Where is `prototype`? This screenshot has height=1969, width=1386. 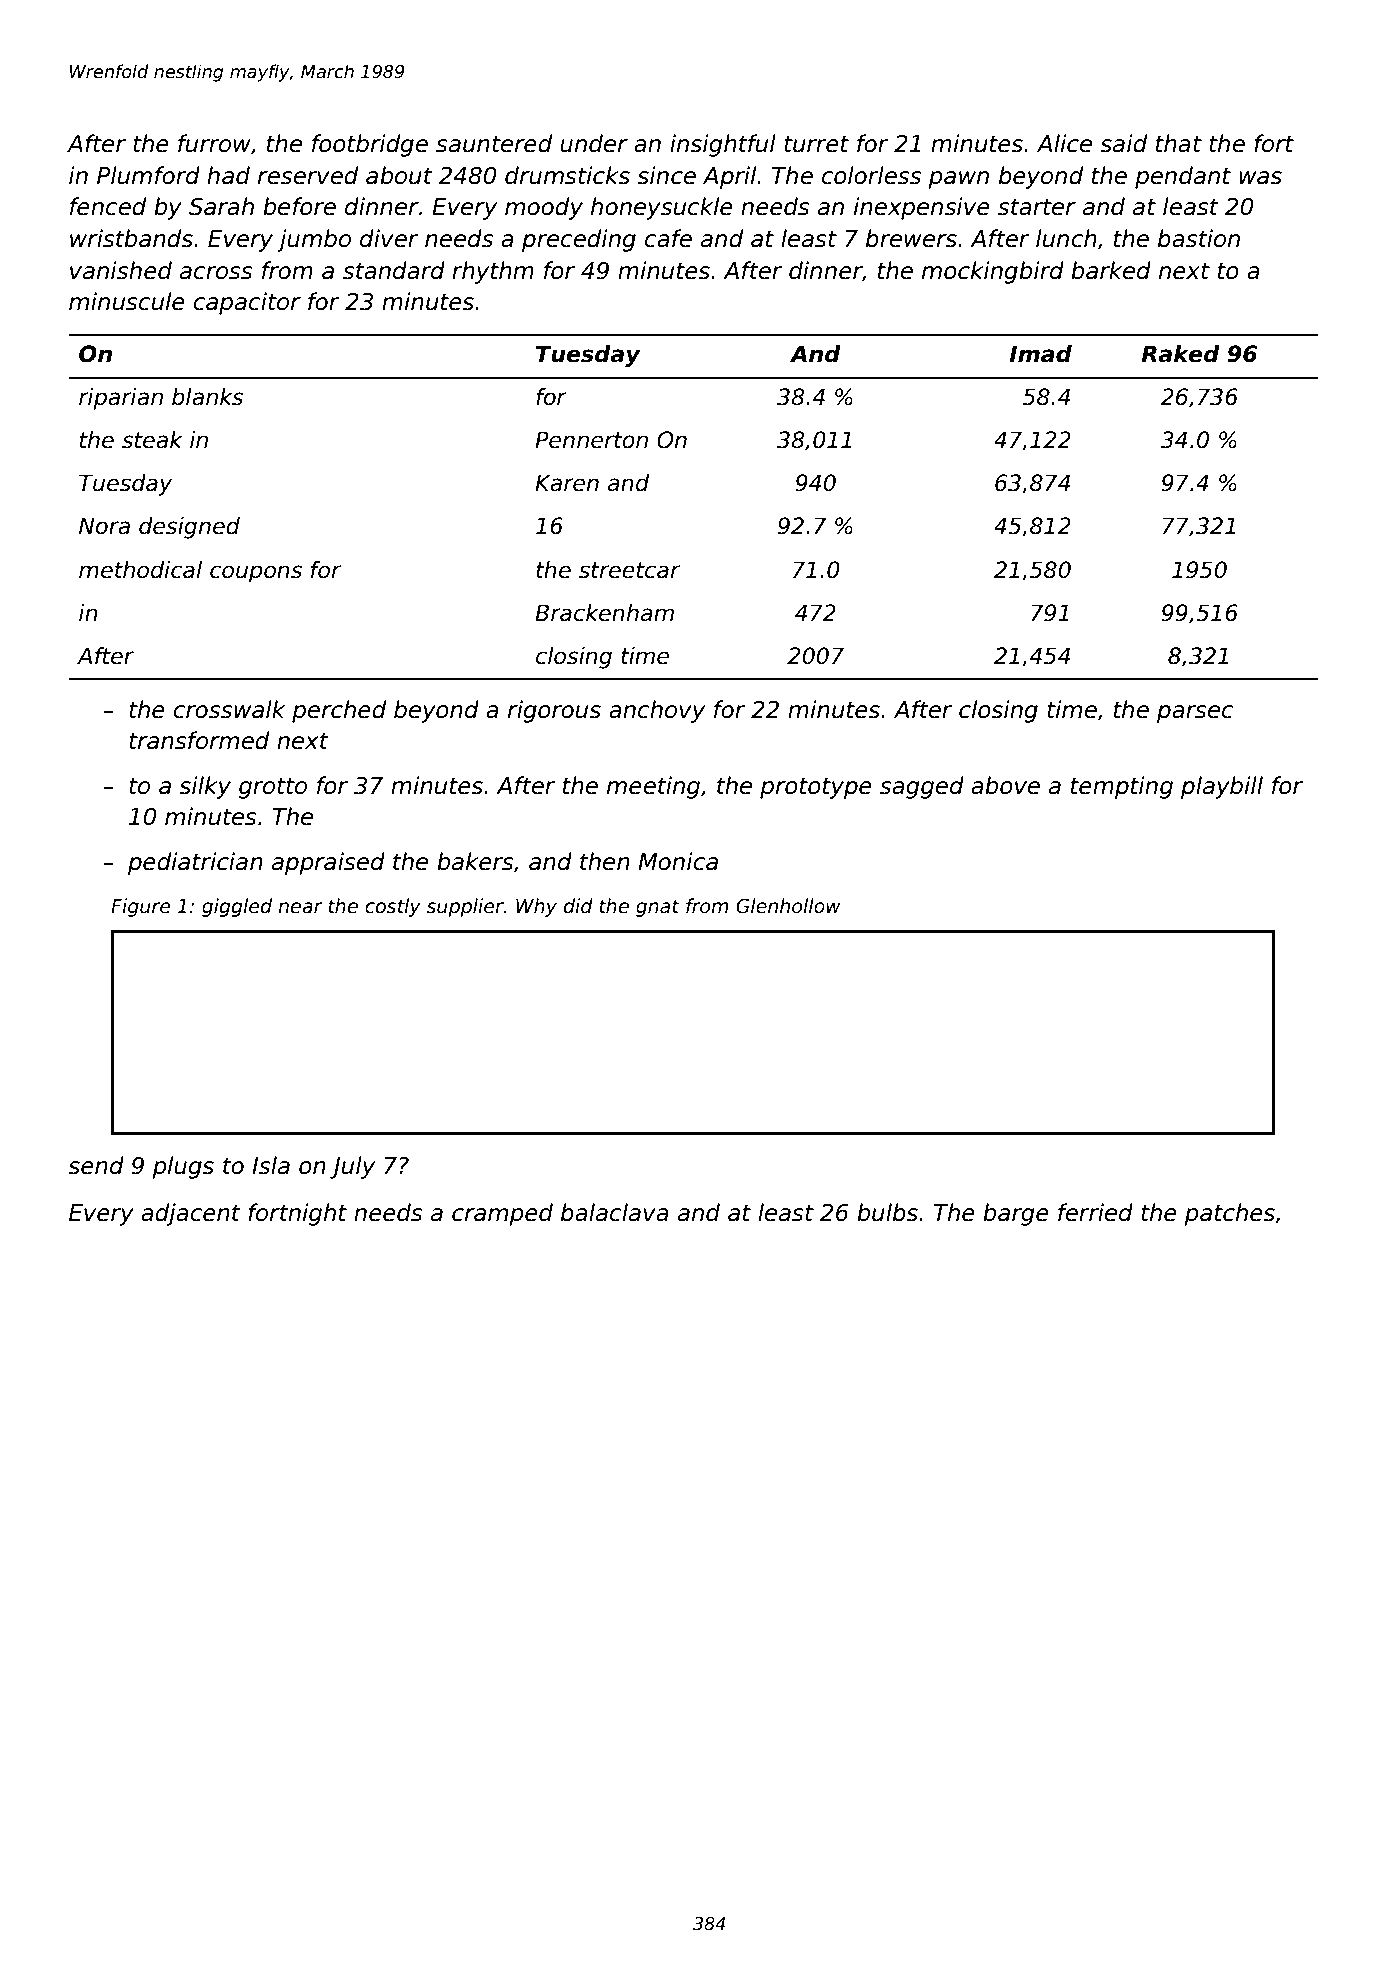
prototype is located at coordinates (816, 788).
